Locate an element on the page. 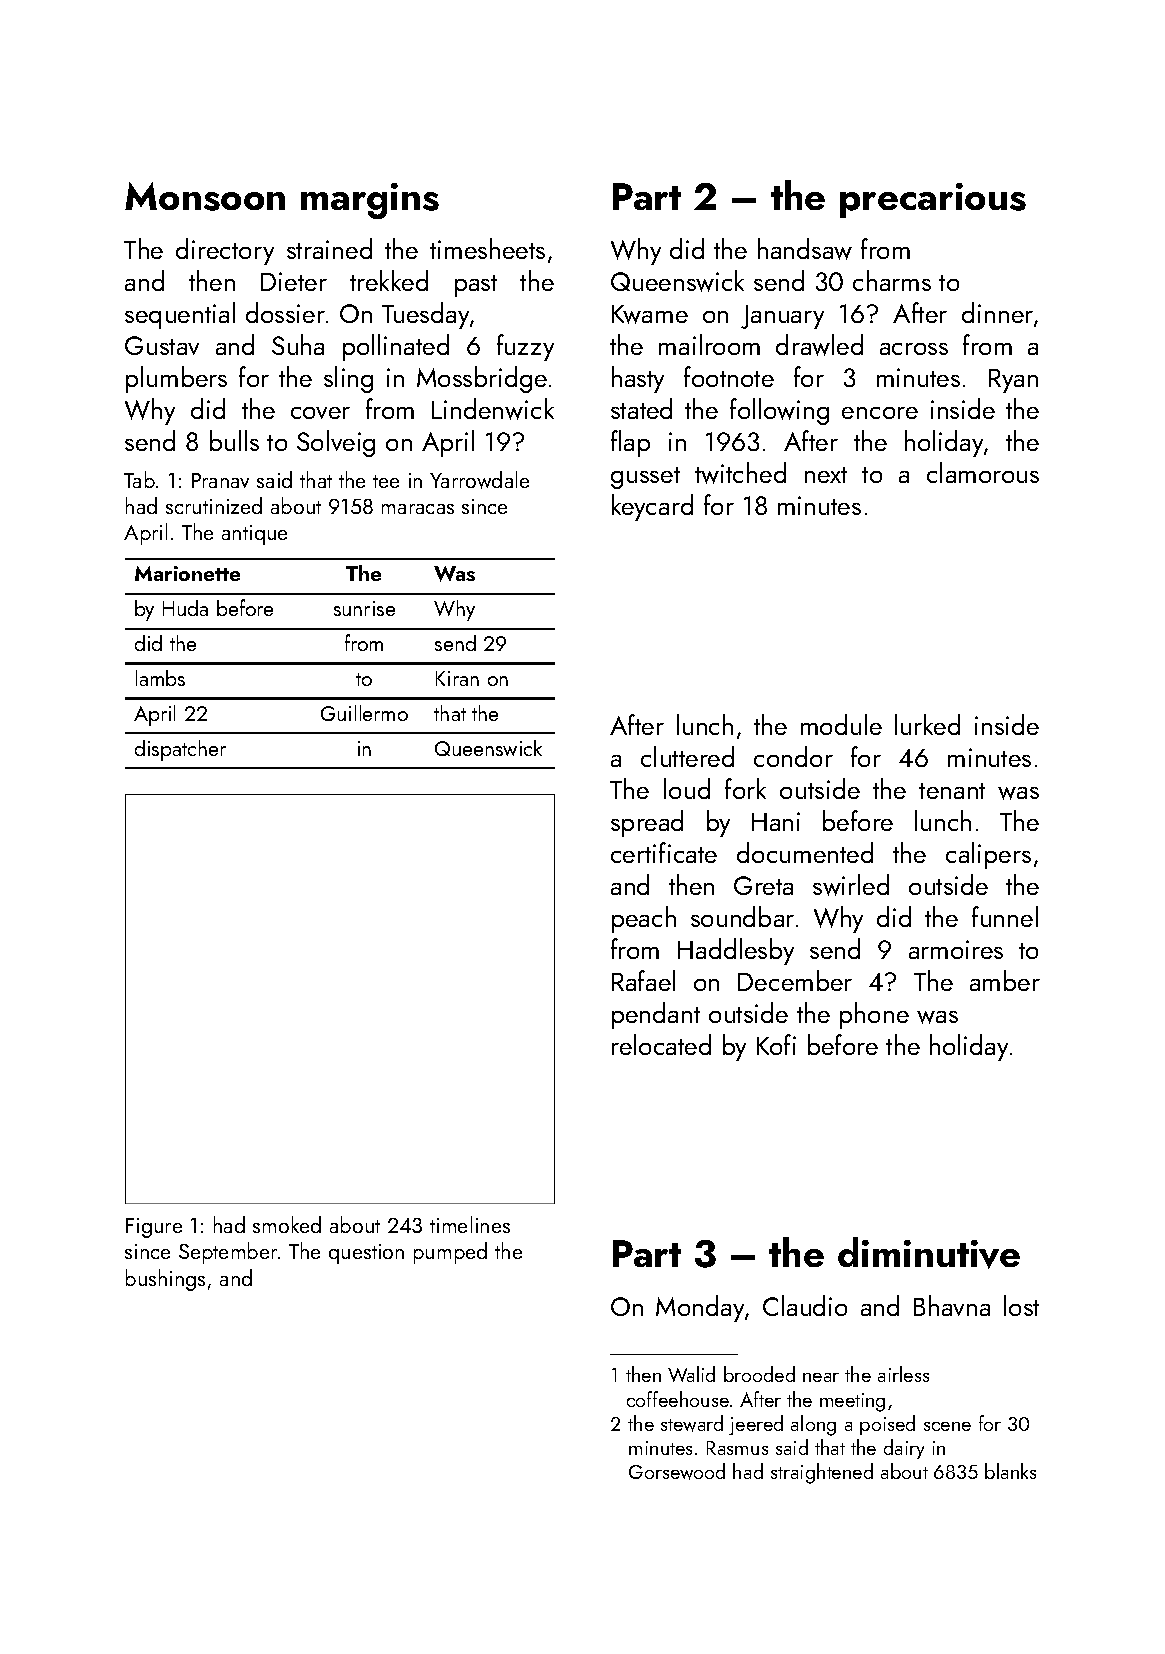 Image resolution: width=1165 pixels, height=1654 pixels. charms is located at coordinates (892, 280).
